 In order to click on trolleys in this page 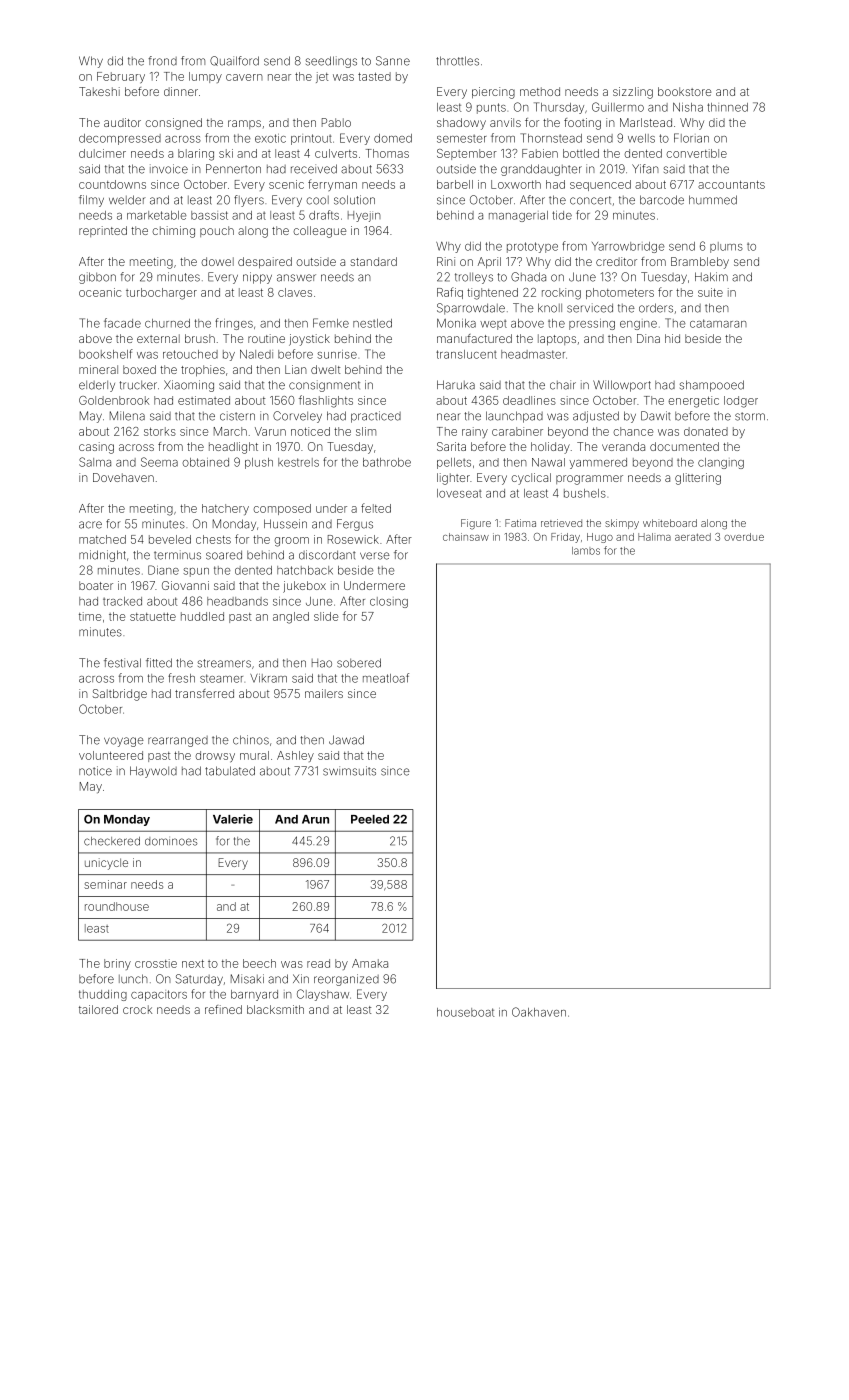, I will do `click(474, 278)`.
